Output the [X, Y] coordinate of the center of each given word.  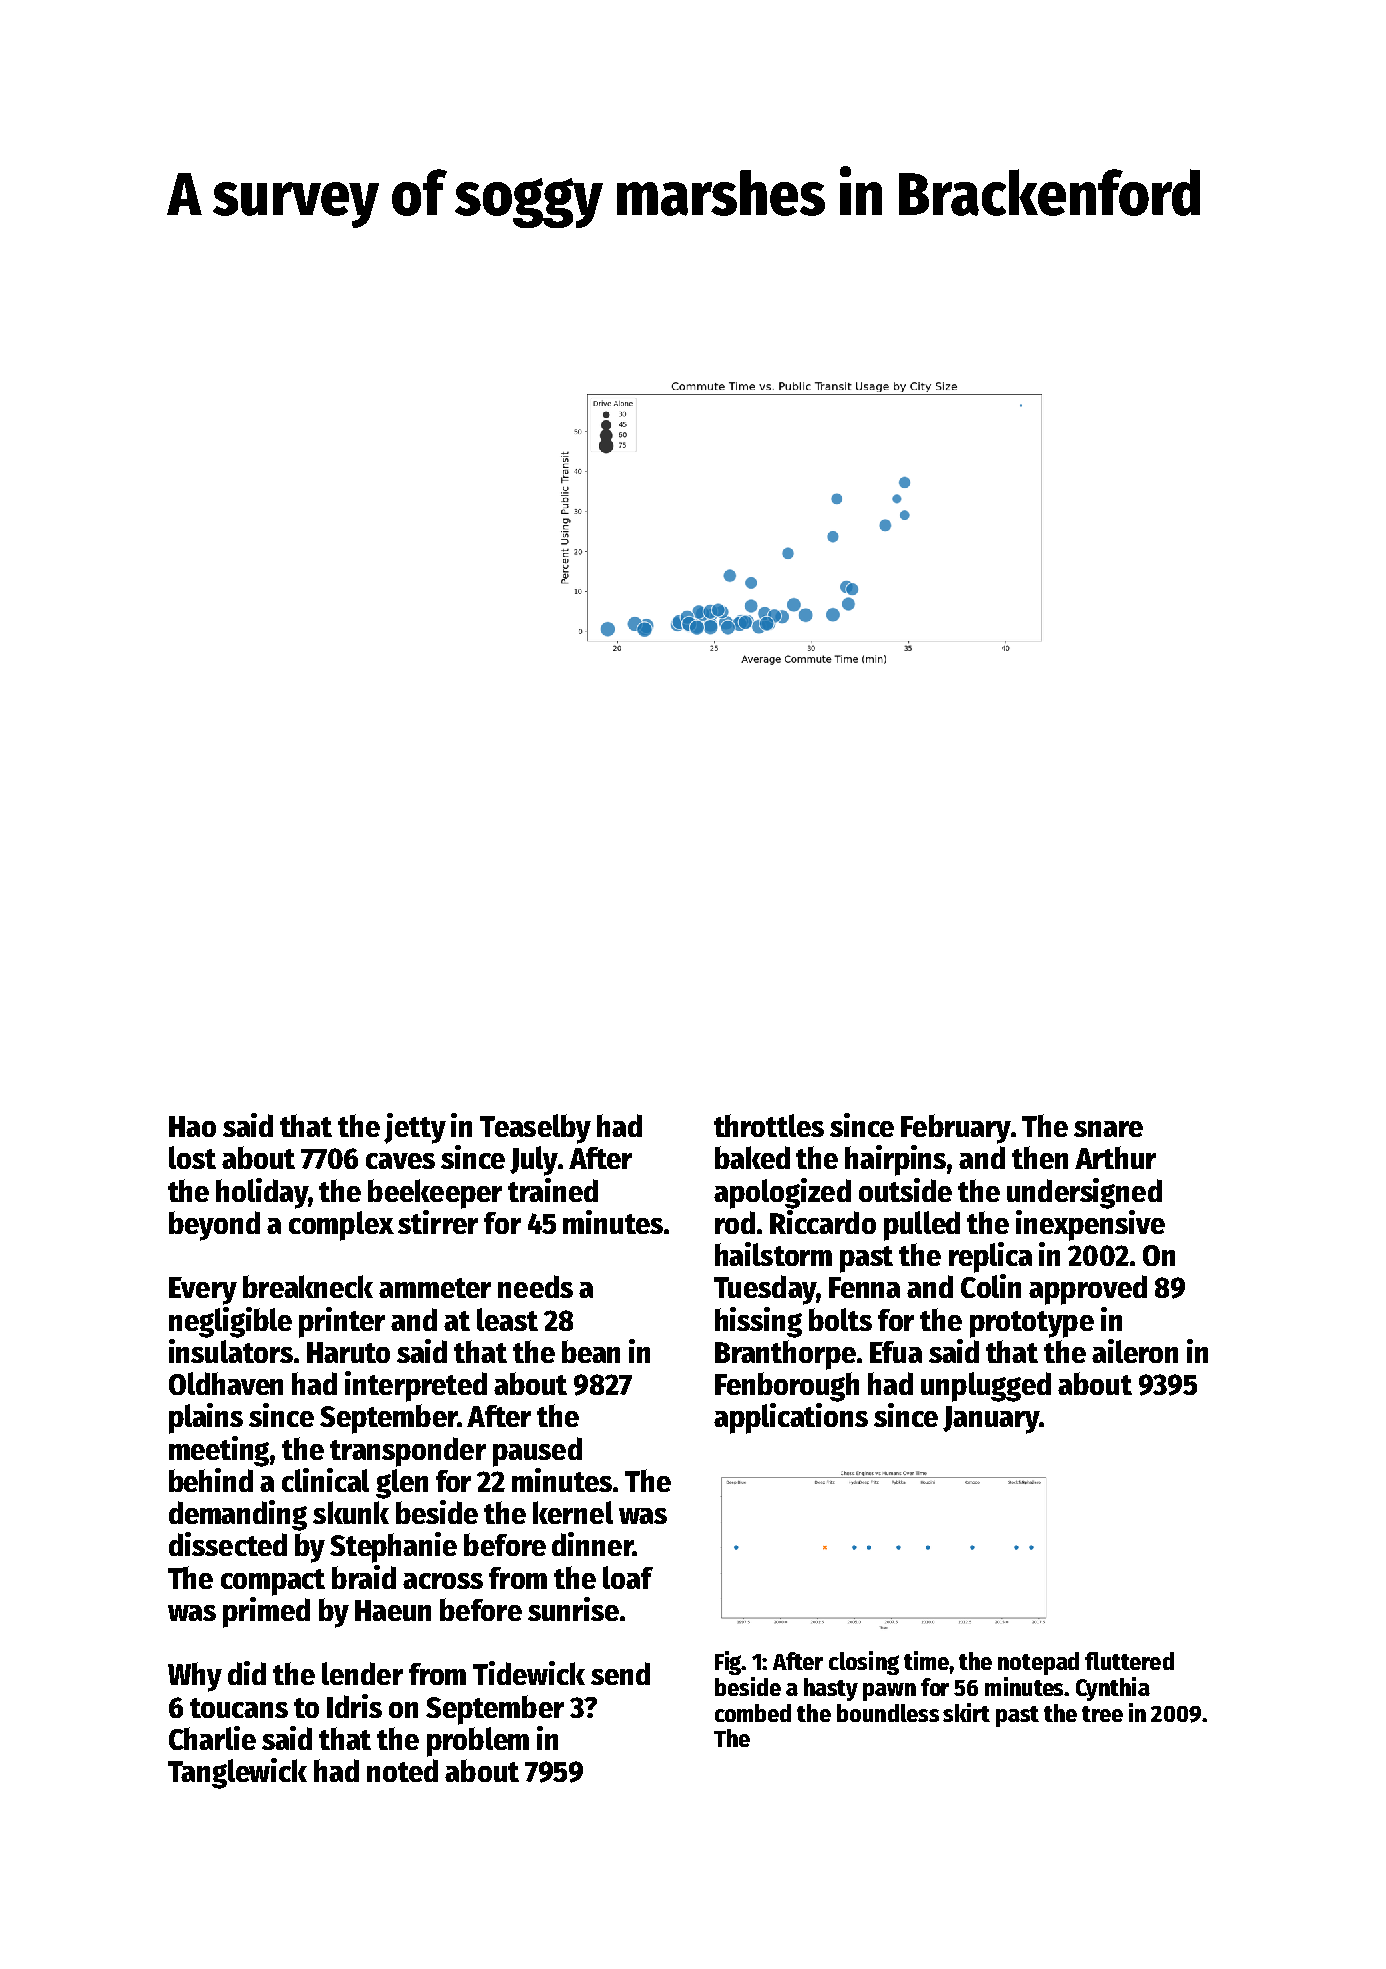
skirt [966, 1712]
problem [478, 1742]
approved [1088, 1290]
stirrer [438, 1222]
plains [206, 1418]
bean [591, 1351]
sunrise [573, 1609]
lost [192, 1157]
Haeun [393, 1610]
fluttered [1129, 1661]
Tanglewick [237, 1773]
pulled [922, 1226]
